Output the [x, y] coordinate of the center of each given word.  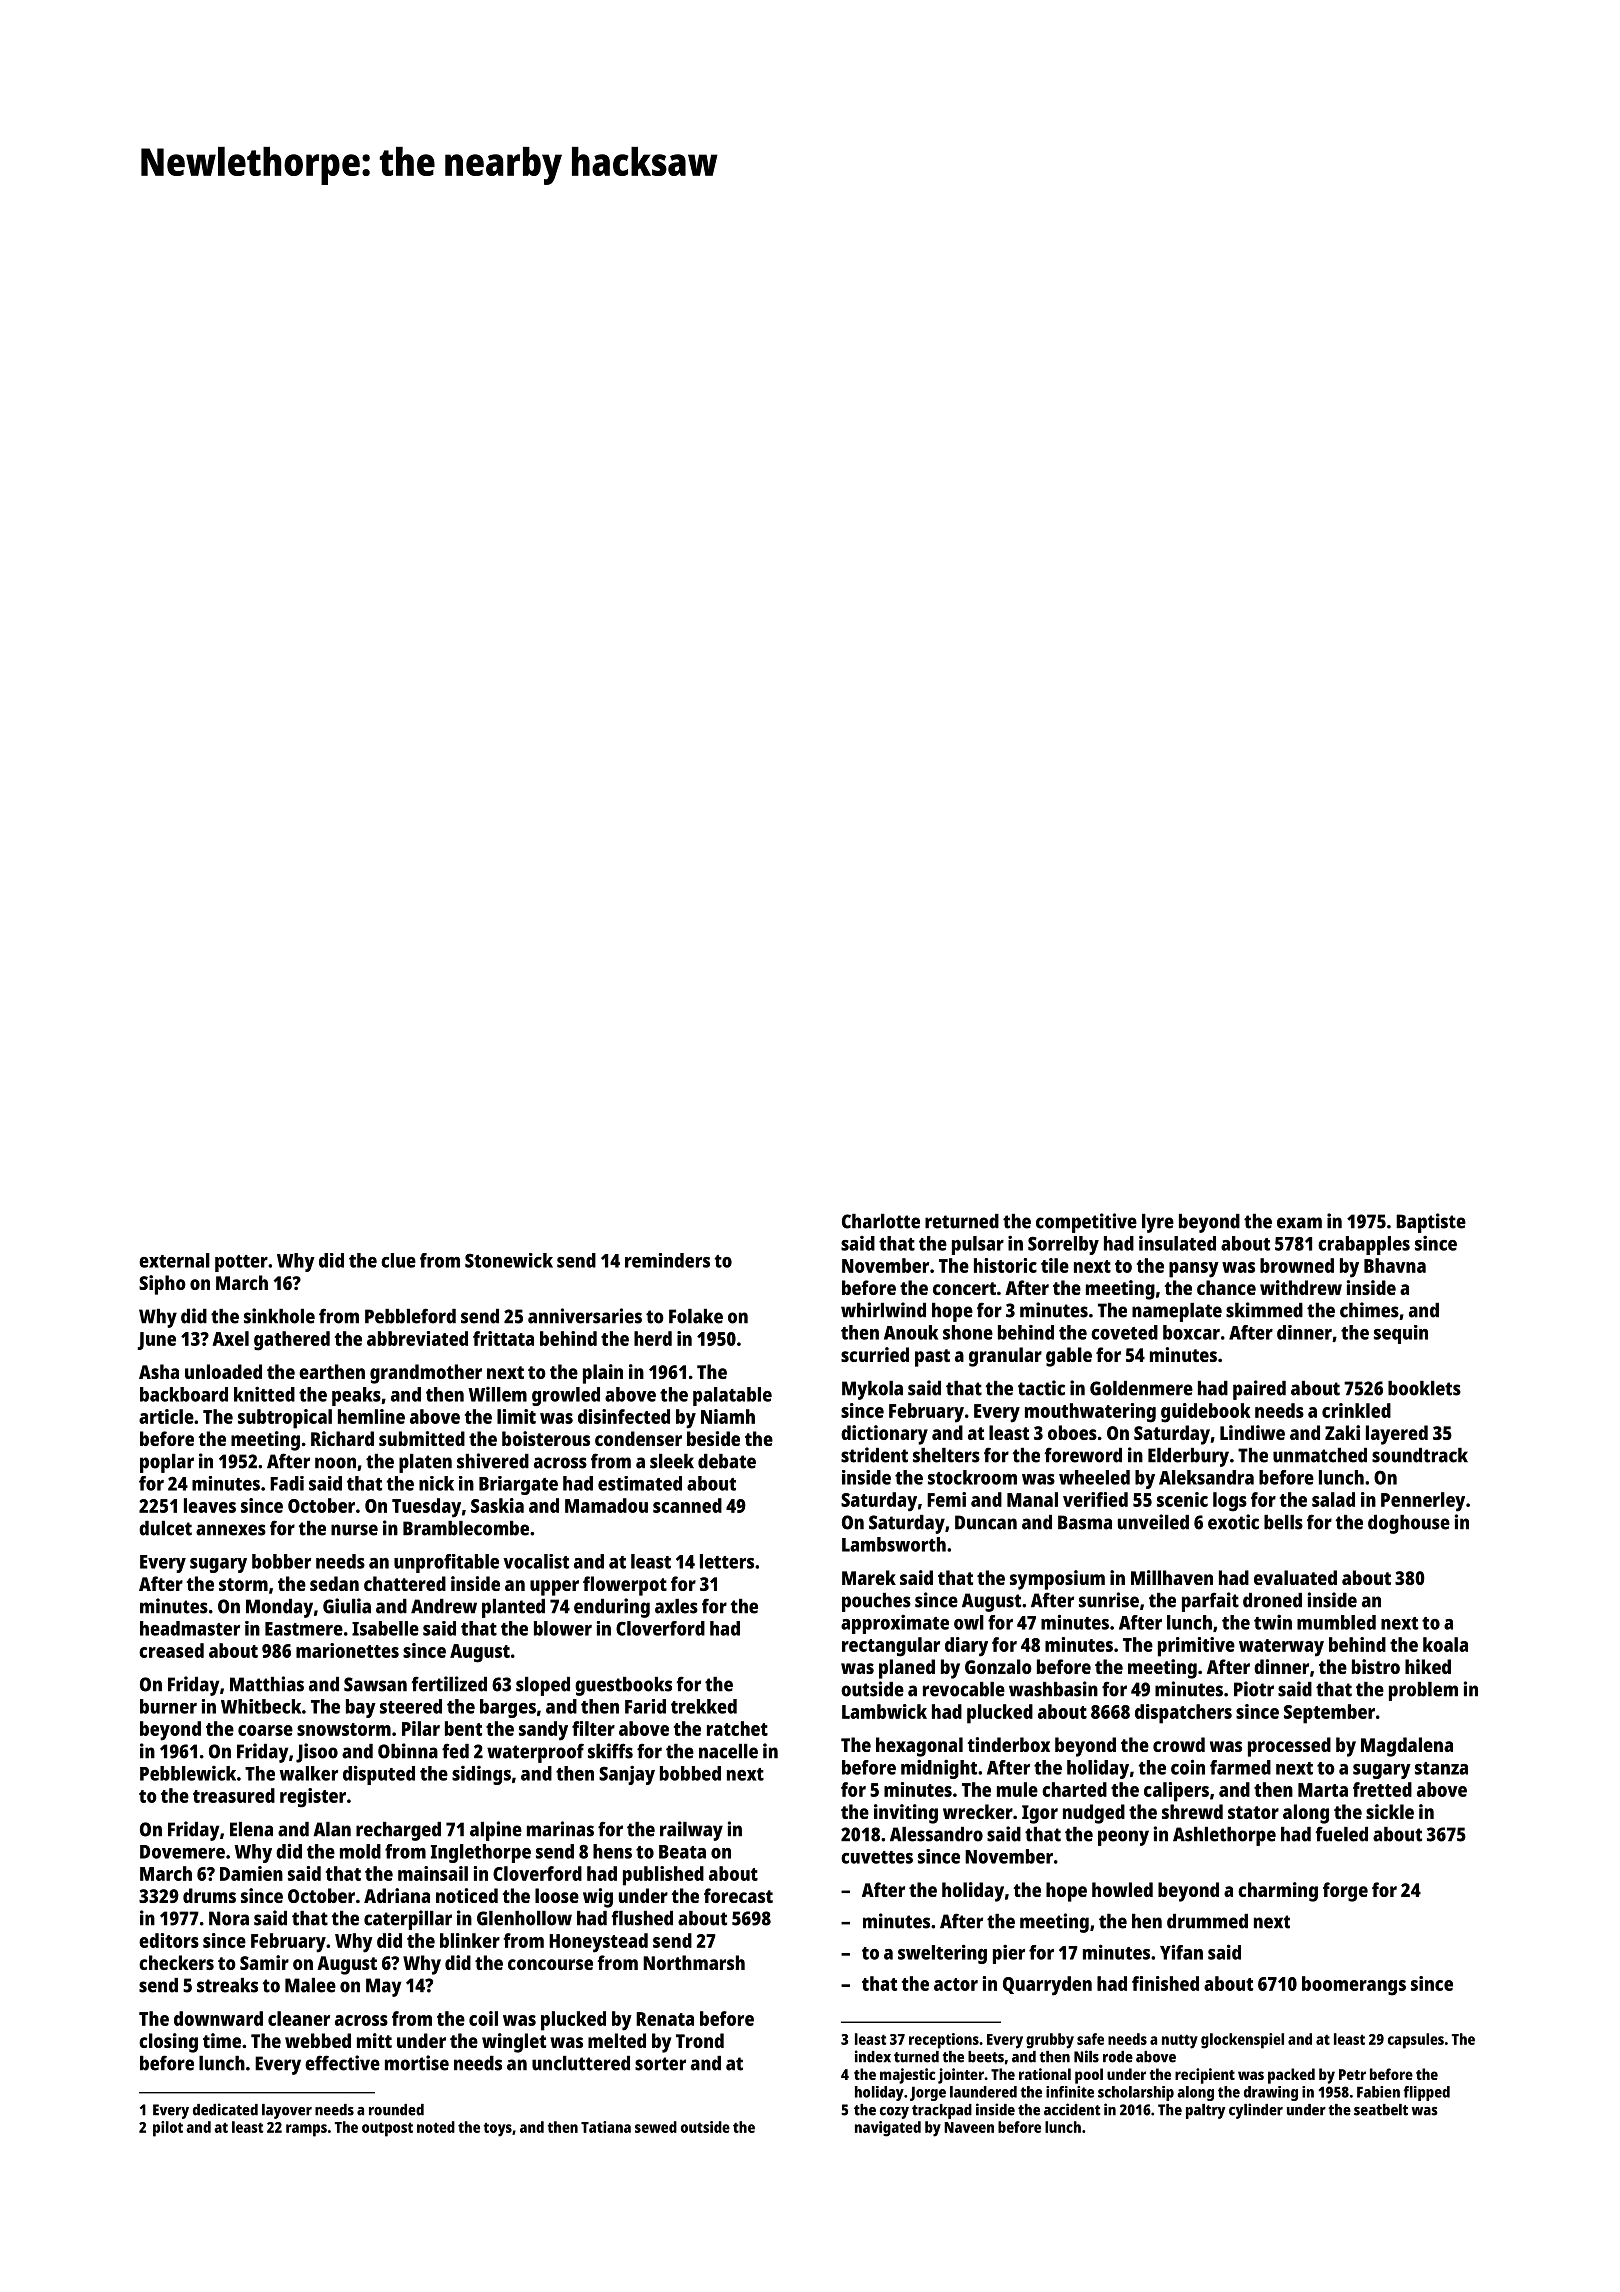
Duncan [986, 1522]
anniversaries [585, 1316]
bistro [1376, 1666]
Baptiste [1431, 1223]
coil [483, 2018]
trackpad [942, 2111]
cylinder [1256, 2111]
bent [463, 1728]
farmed [1240, 1767]
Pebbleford [410, 1316]
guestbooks [623, 1686]
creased [171, 1650]
